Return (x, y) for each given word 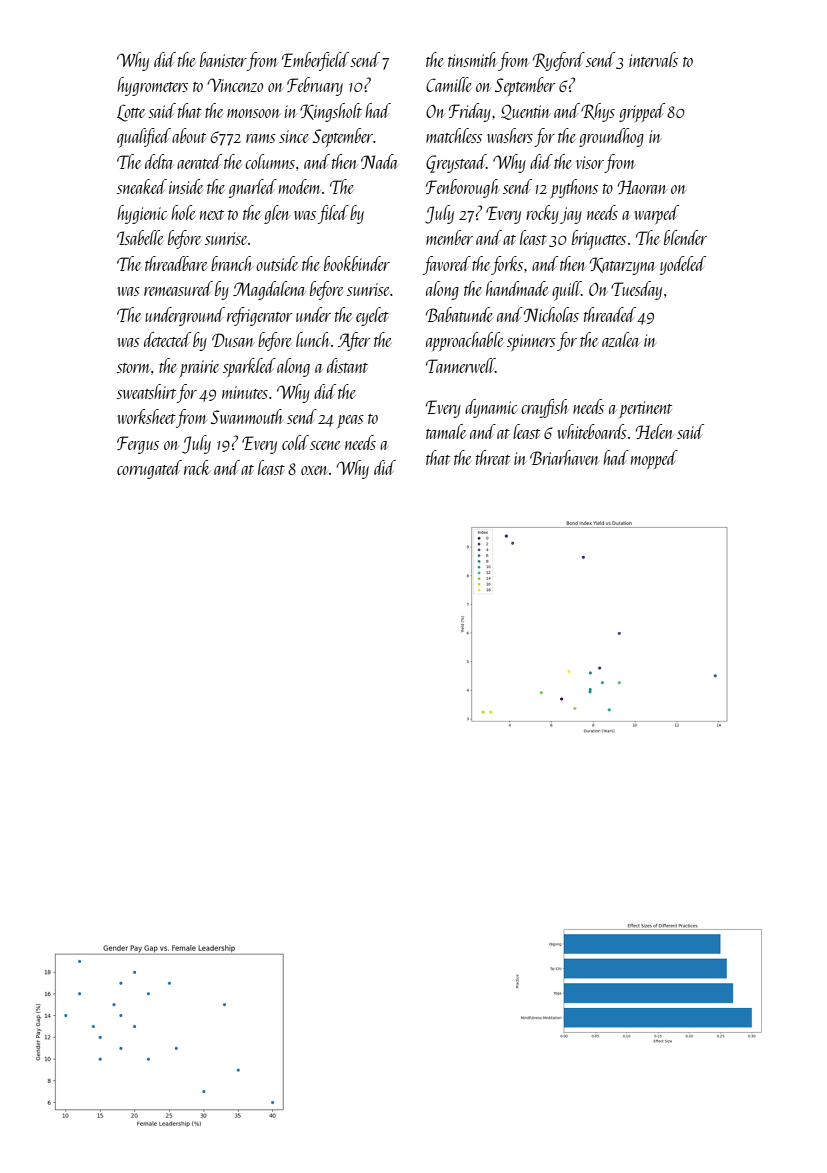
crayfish (545, 408)
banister (223, 59)
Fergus (138, 445)
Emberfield (315, 61)
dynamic (491, 408)
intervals (653, 59)
